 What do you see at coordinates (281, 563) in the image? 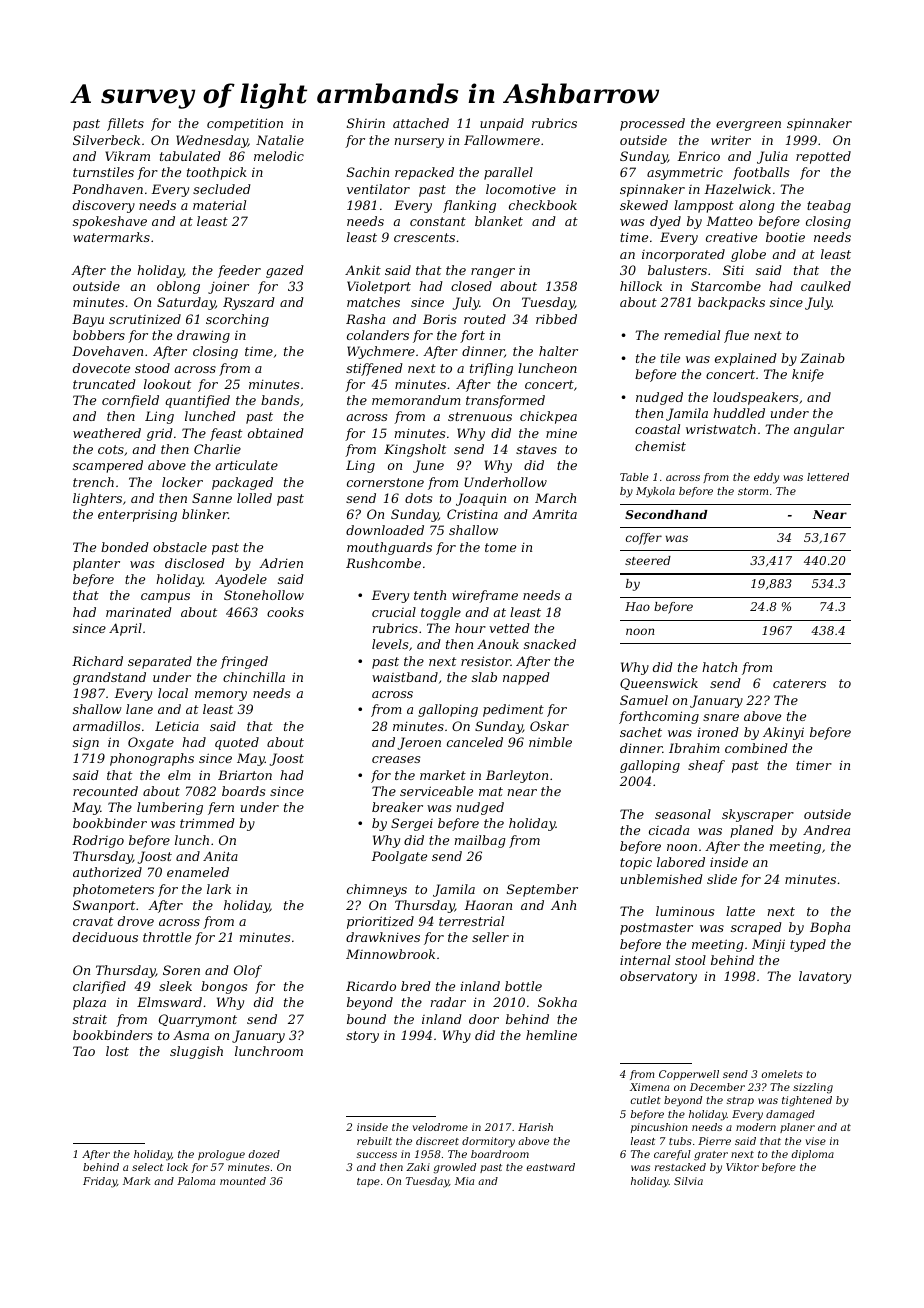
I see `Adrien` at bounding box center [281, 563].
